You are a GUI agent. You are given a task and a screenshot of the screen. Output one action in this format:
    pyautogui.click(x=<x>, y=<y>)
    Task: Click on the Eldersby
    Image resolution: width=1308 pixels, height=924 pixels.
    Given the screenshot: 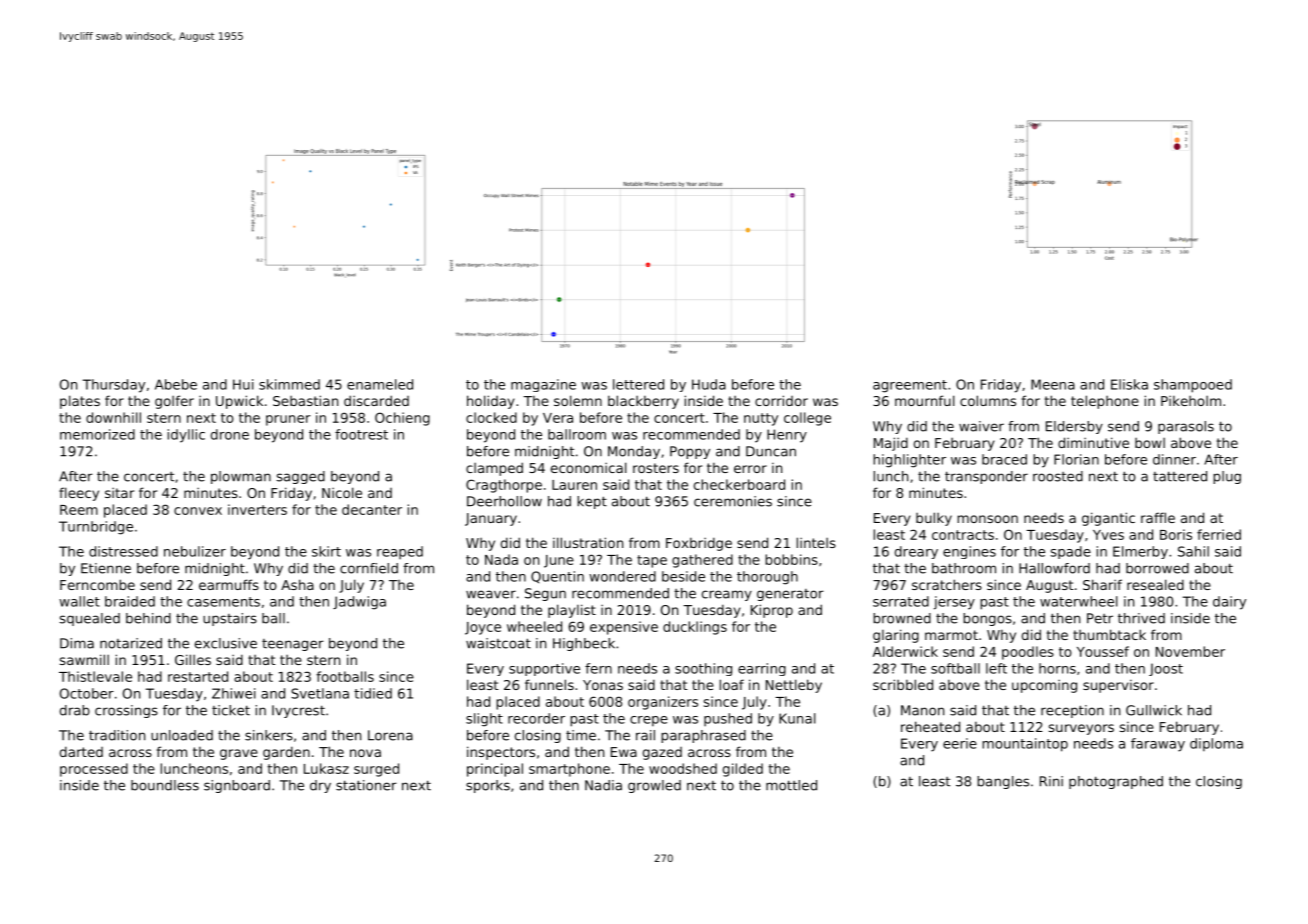 What is the action you would take?
    pyautogui.click(x=1074, y=427)
